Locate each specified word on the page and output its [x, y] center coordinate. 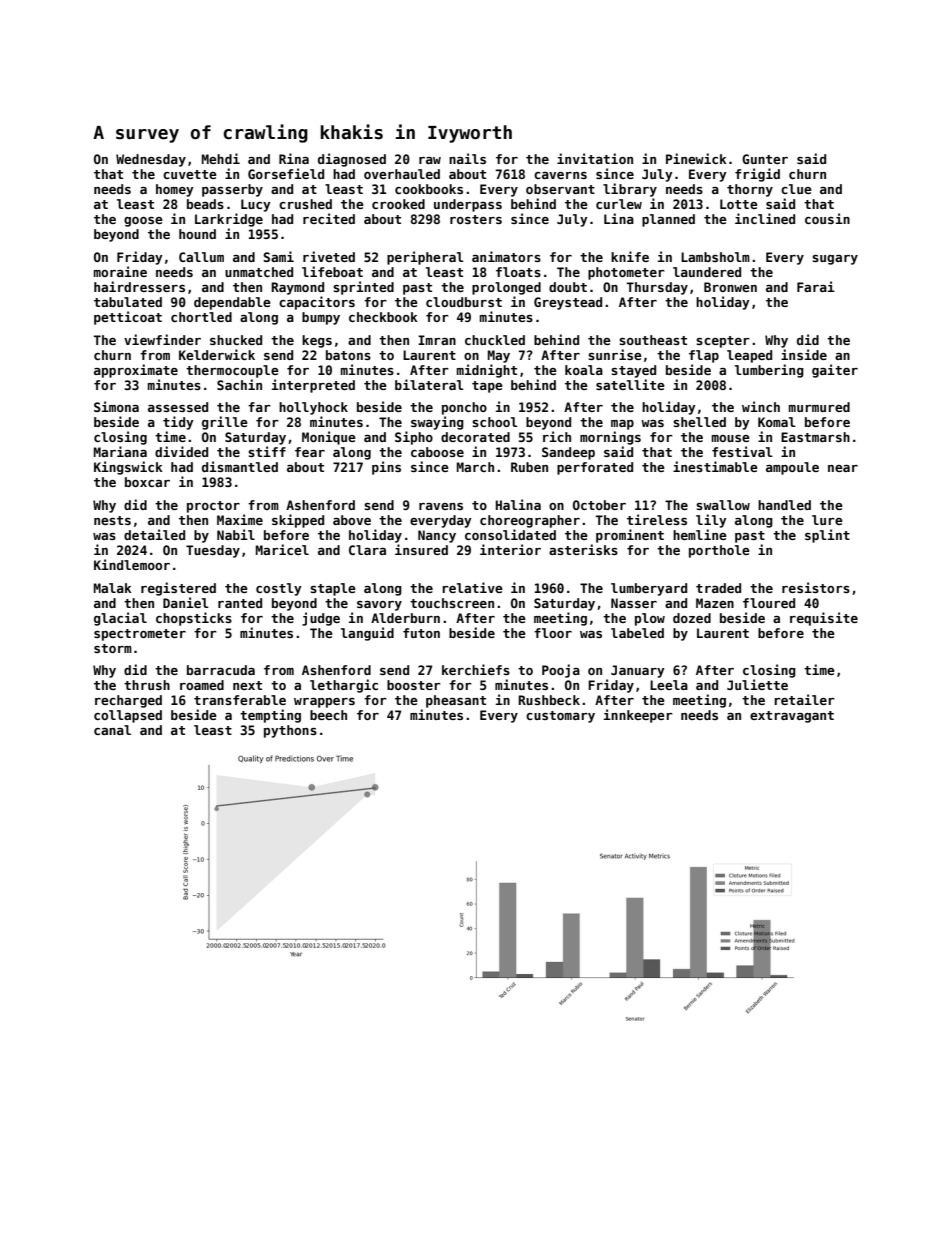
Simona [116, 406]
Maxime [240, 519]
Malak [113, 588]
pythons [290, 731]
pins [386, 468]
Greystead [568, 303]
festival [742, 451]
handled [784, 505]
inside [804, 354]
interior [510, 549]
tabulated [128, 302]
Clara [367, 550]
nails [467, 158]
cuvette [190, 174]
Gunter [765, 159]
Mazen [715, 603]
